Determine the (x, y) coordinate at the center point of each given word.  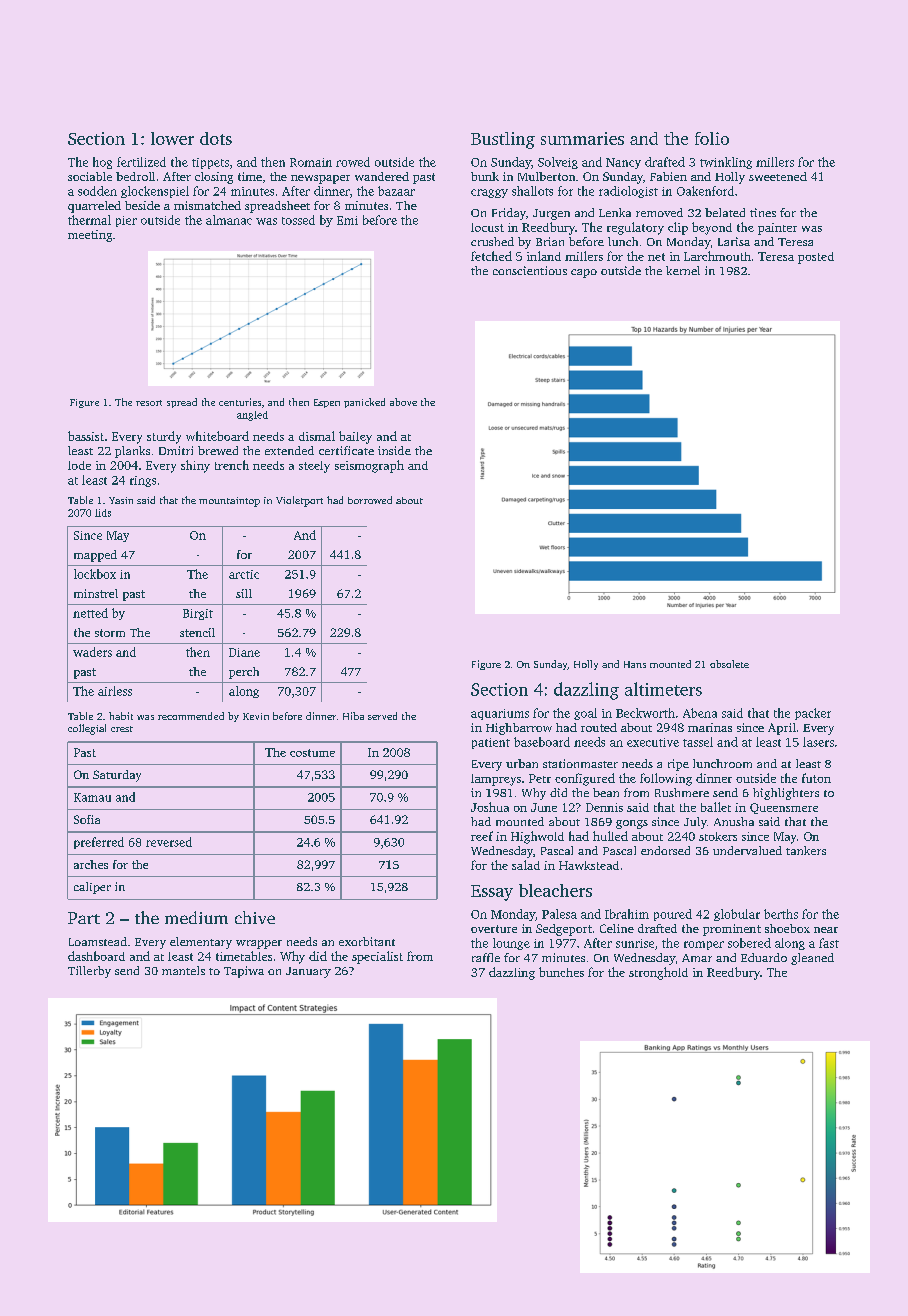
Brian (550, 241)
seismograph (369, 466)
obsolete (729, 664)
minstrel (96, 593)
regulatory (635, 228)
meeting (90, 236)
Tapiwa (244, 972)
